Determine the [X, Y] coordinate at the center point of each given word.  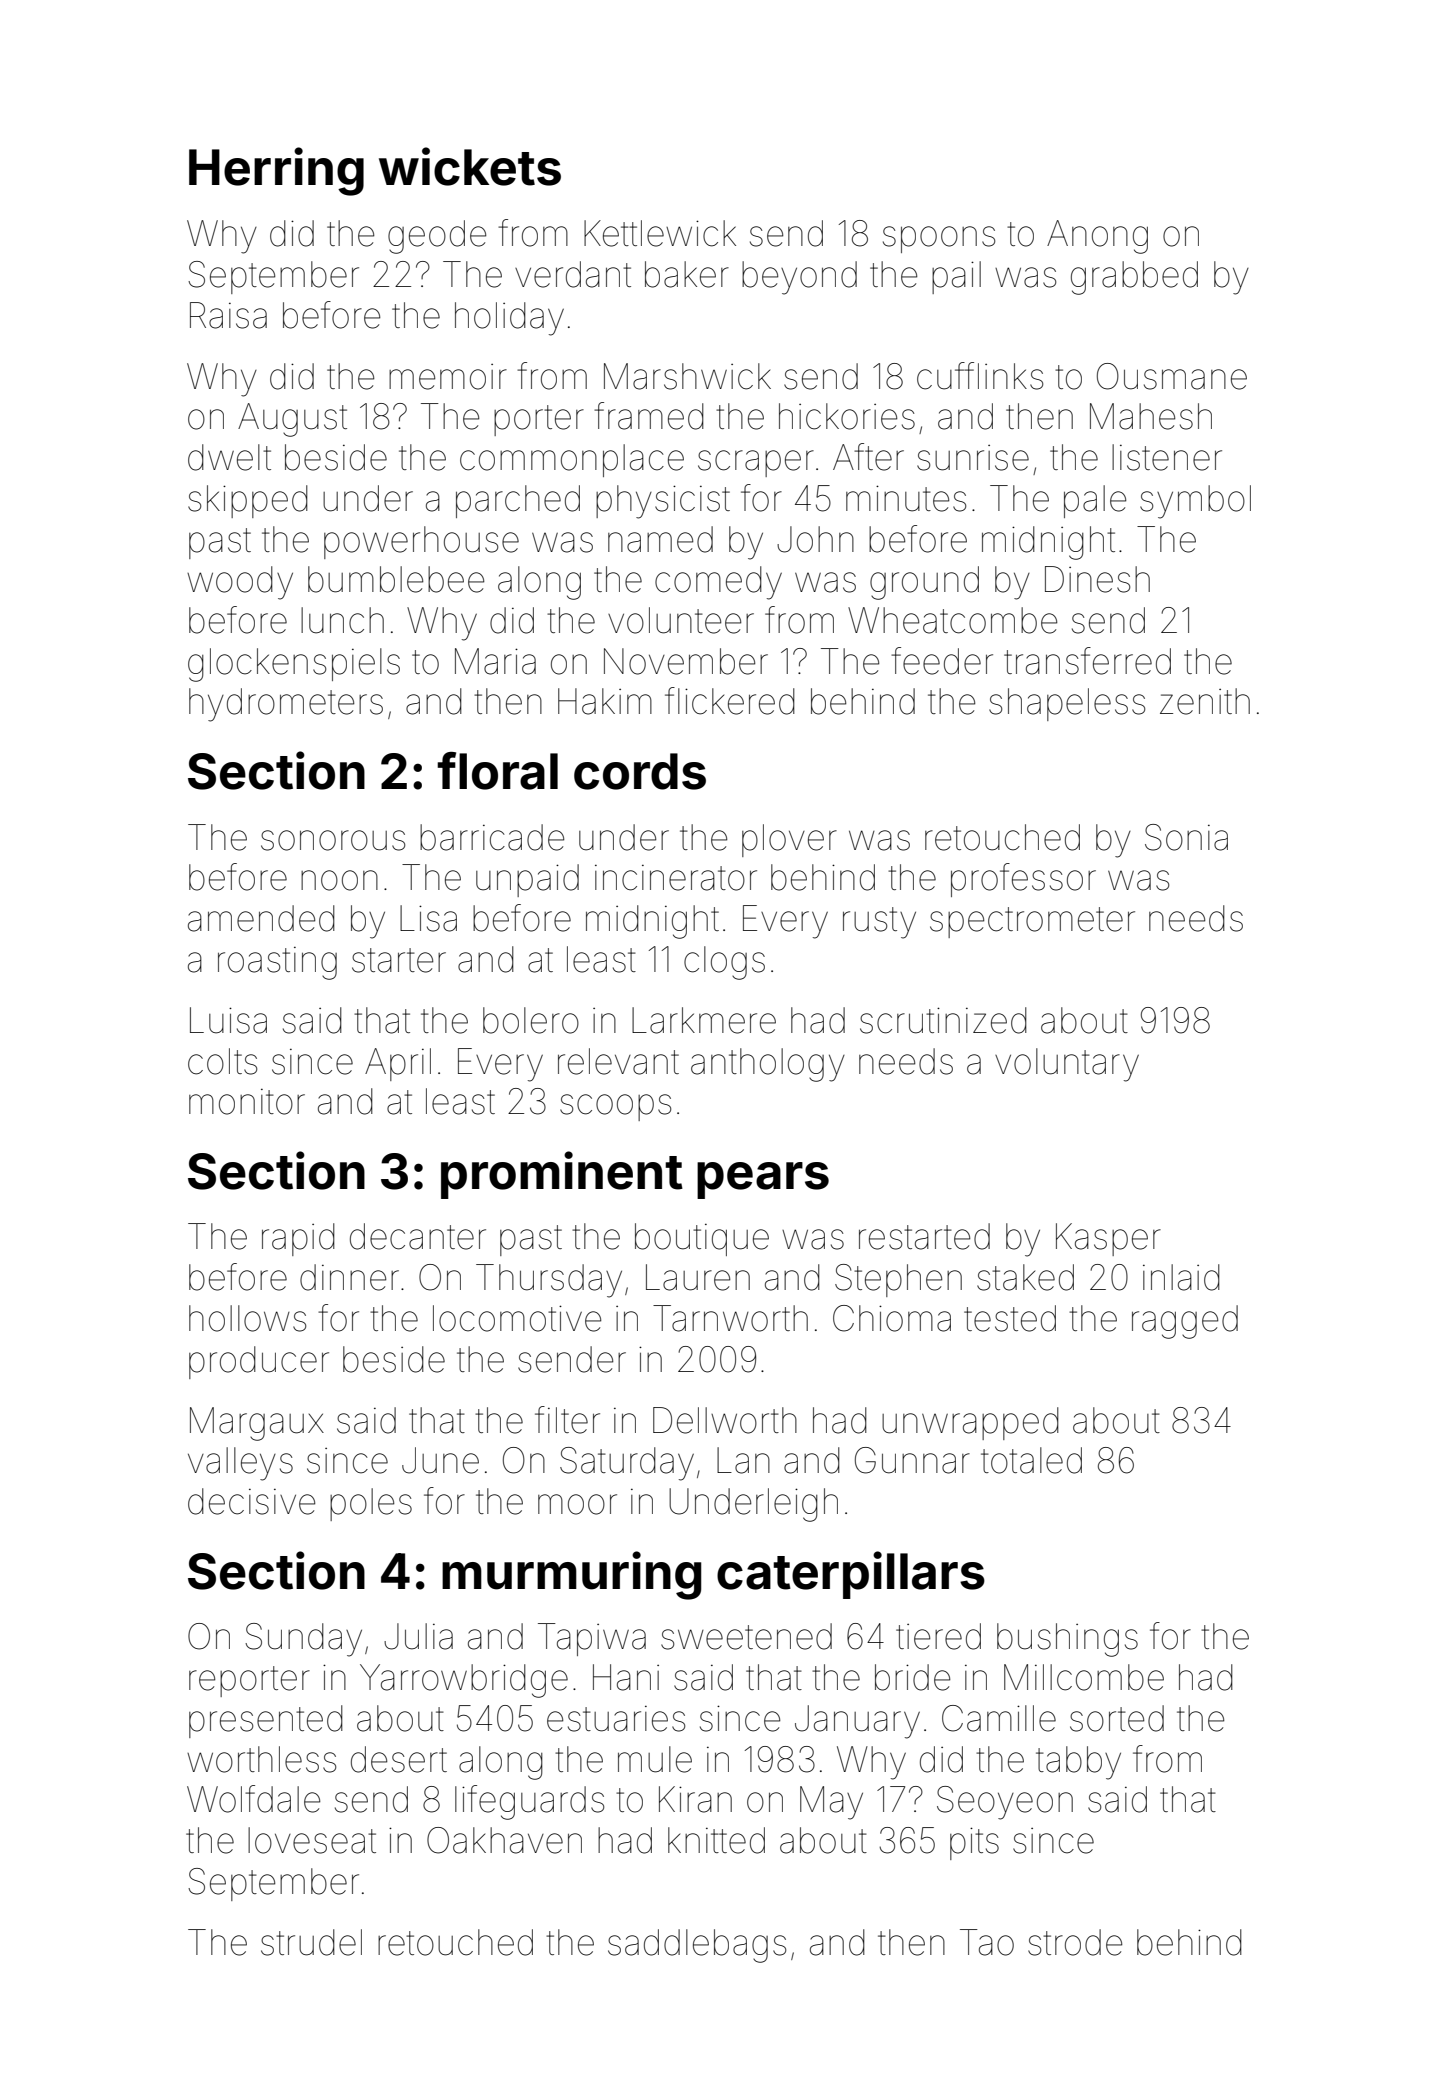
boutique [702, 1239]
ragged [1185, 1322]
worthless [261, 1759]
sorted [1117, 1718]
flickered [730, 701]
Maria [495, 661]
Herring [276, 171]
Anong [1097, 237]
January [857, 1722]
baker [687, 274]
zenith [1205, 701]
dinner [349, 1277]
